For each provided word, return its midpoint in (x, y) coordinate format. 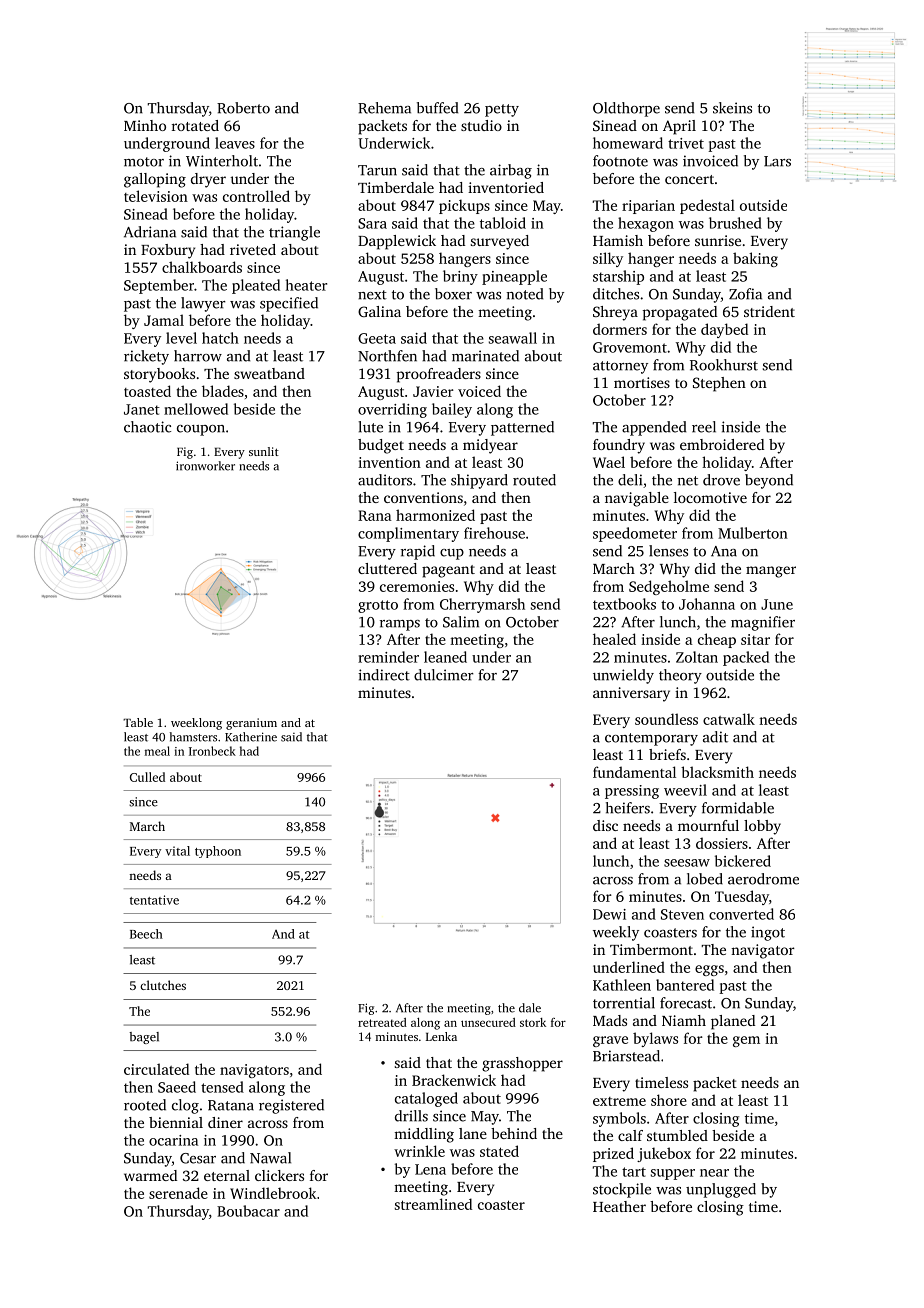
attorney (620, 367)
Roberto (243, 108)
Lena (430, 1169)
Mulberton (753, 533)
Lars (777, 161)
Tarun (377, 170)
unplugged (721, 1190)
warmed (150, 1175)
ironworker (205, 466)
